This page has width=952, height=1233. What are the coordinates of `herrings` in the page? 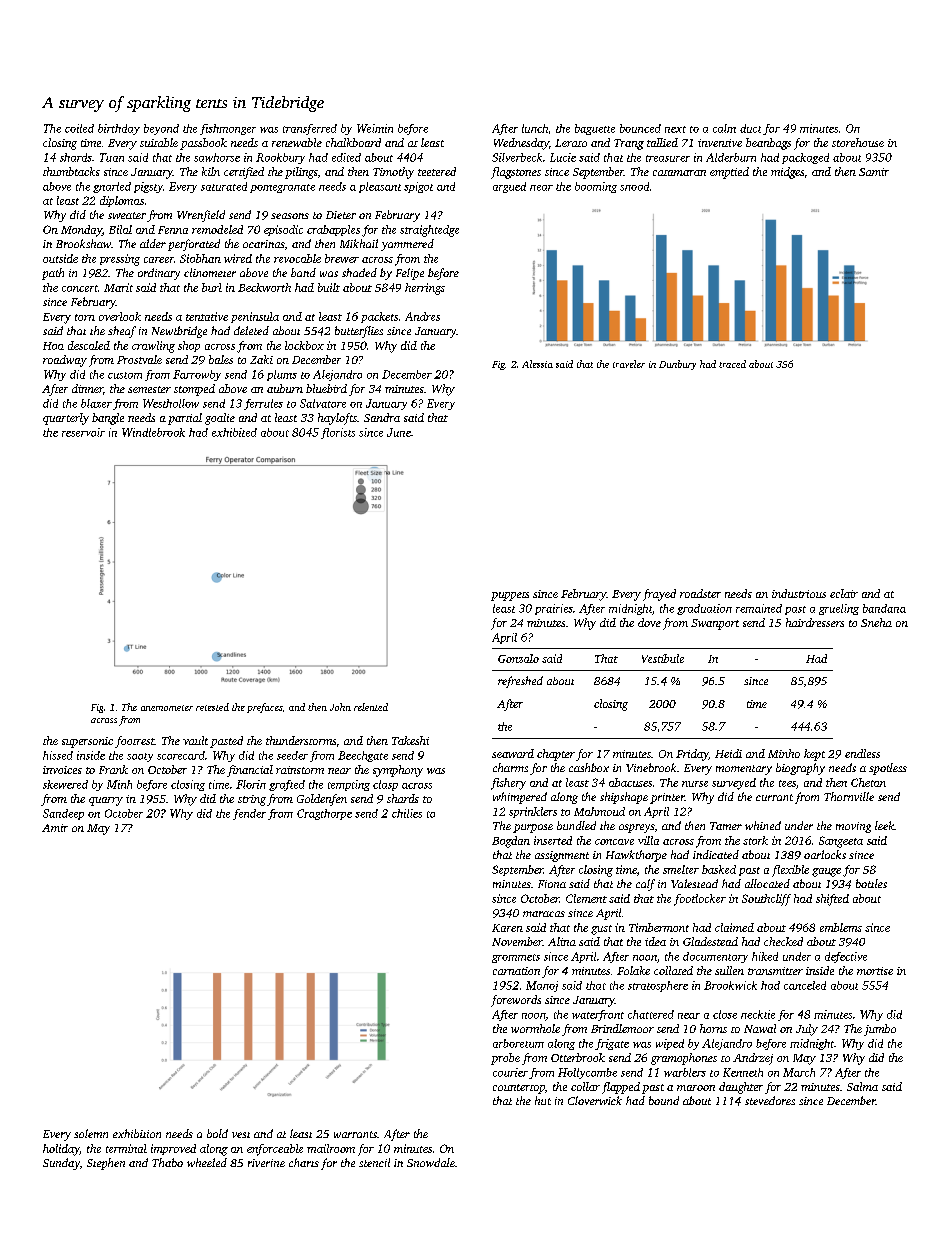 It's located at (425, 289).
